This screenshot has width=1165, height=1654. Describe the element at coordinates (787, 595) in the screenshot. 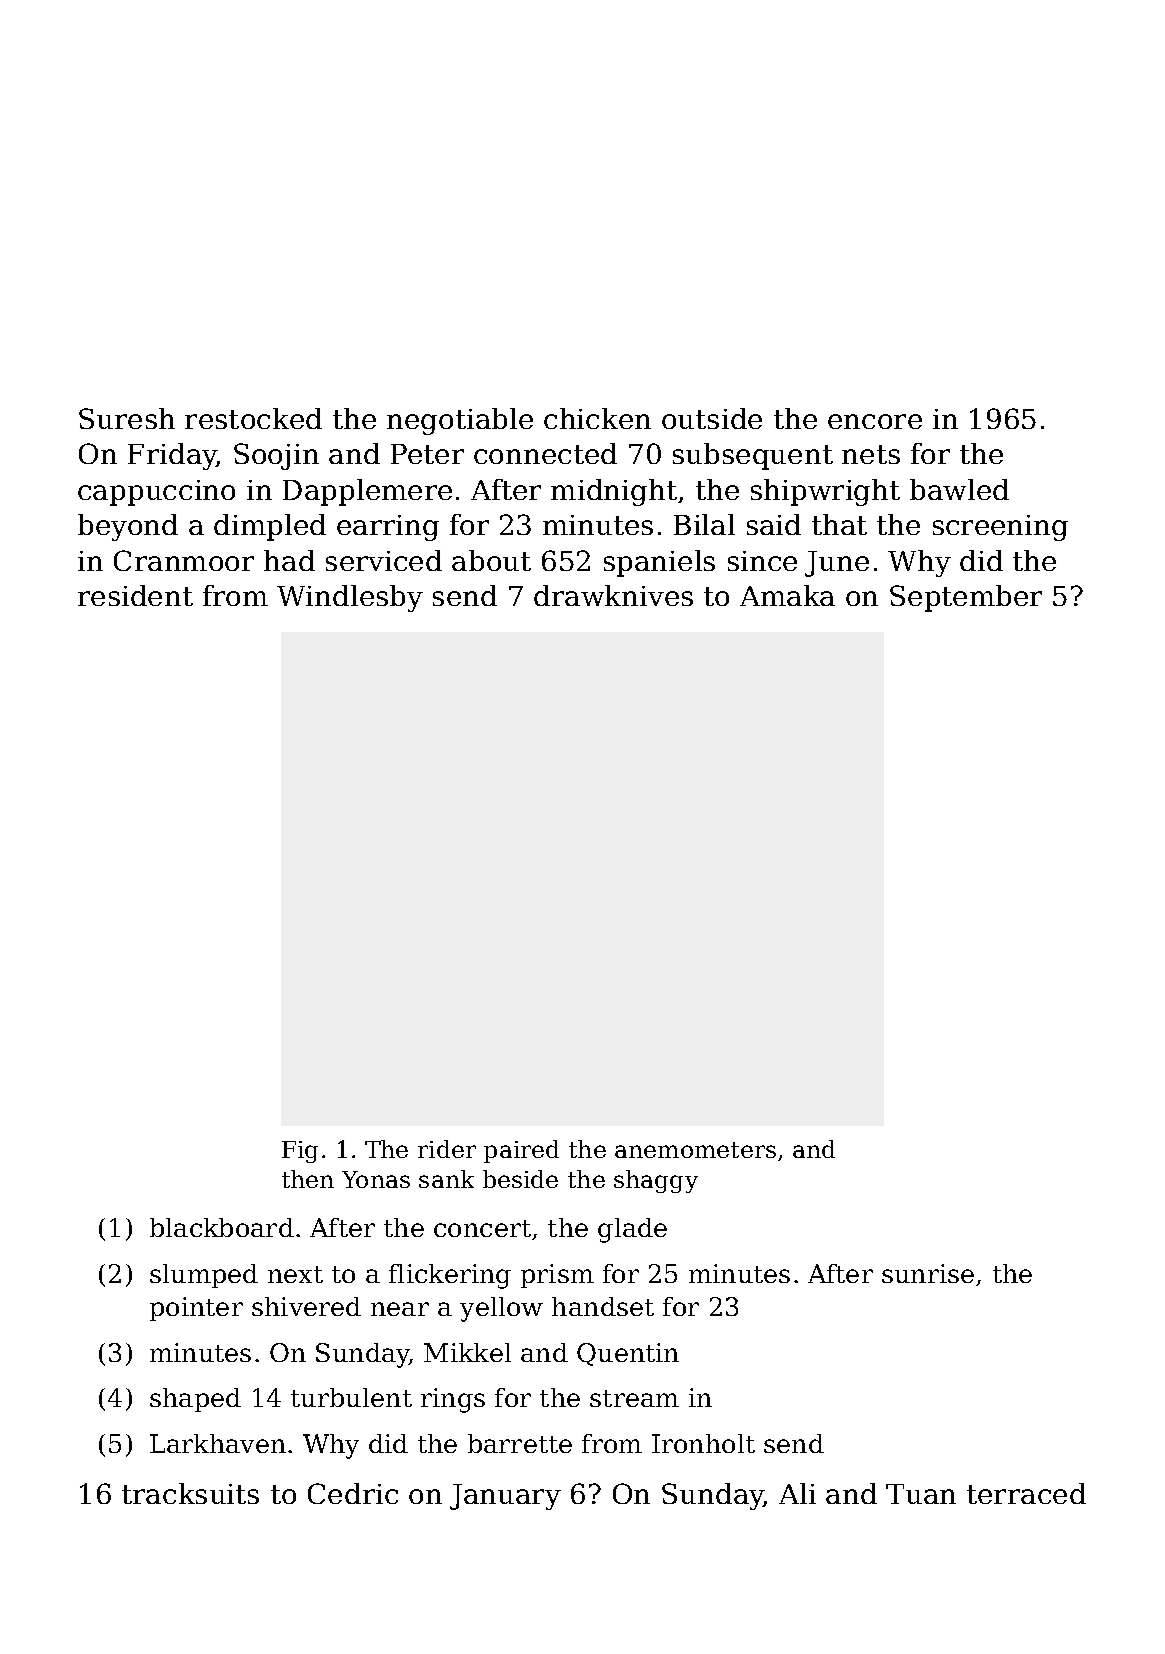

I see `Amaka` at that location.
